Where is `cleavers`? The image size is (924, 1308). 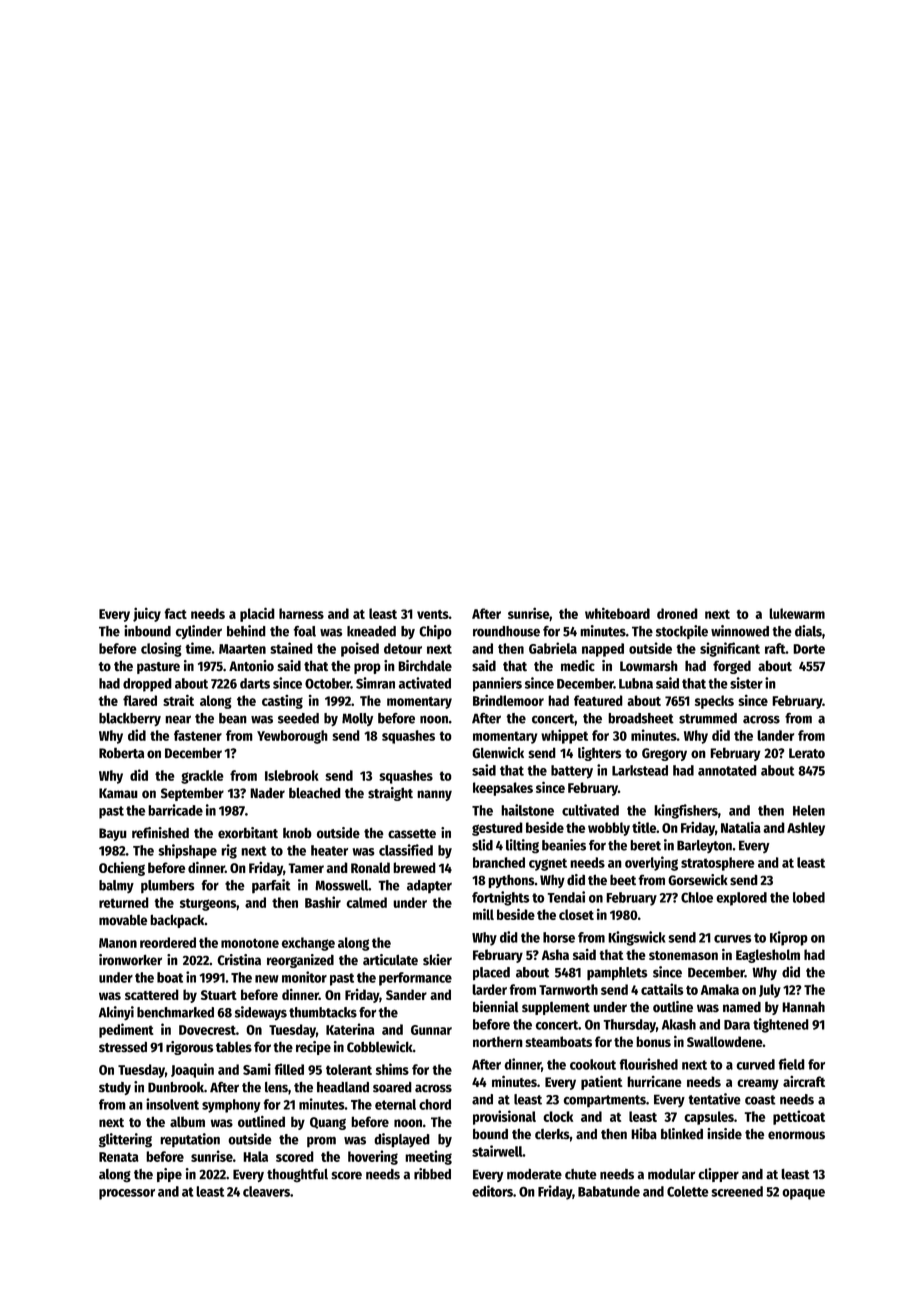 cleavers is located at coordinates (266, 1191).
